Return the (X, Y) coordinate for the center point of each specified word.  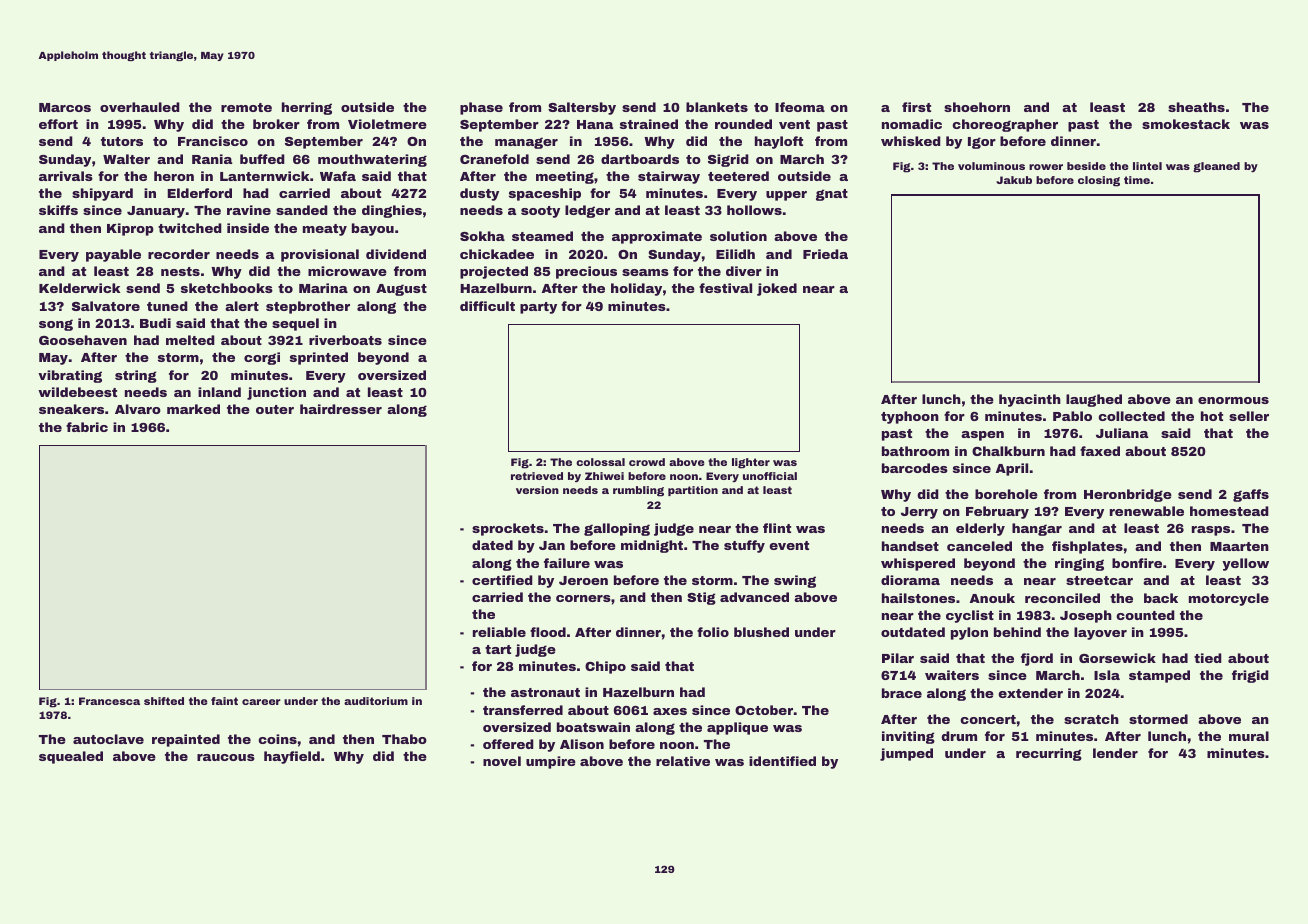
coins (277, 739)
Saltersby (582, 108)
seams (645, 272)
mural (1249, 736)
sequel (295, 324)
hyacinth (1030, 400)
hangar (1037, 529)
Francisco (213, 141)
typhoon (910, 417)
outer (275, 409)
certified (502, 580)
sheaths (1196, 107)
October (764, 710)
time (1137, 180)
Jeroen (583, 580)
